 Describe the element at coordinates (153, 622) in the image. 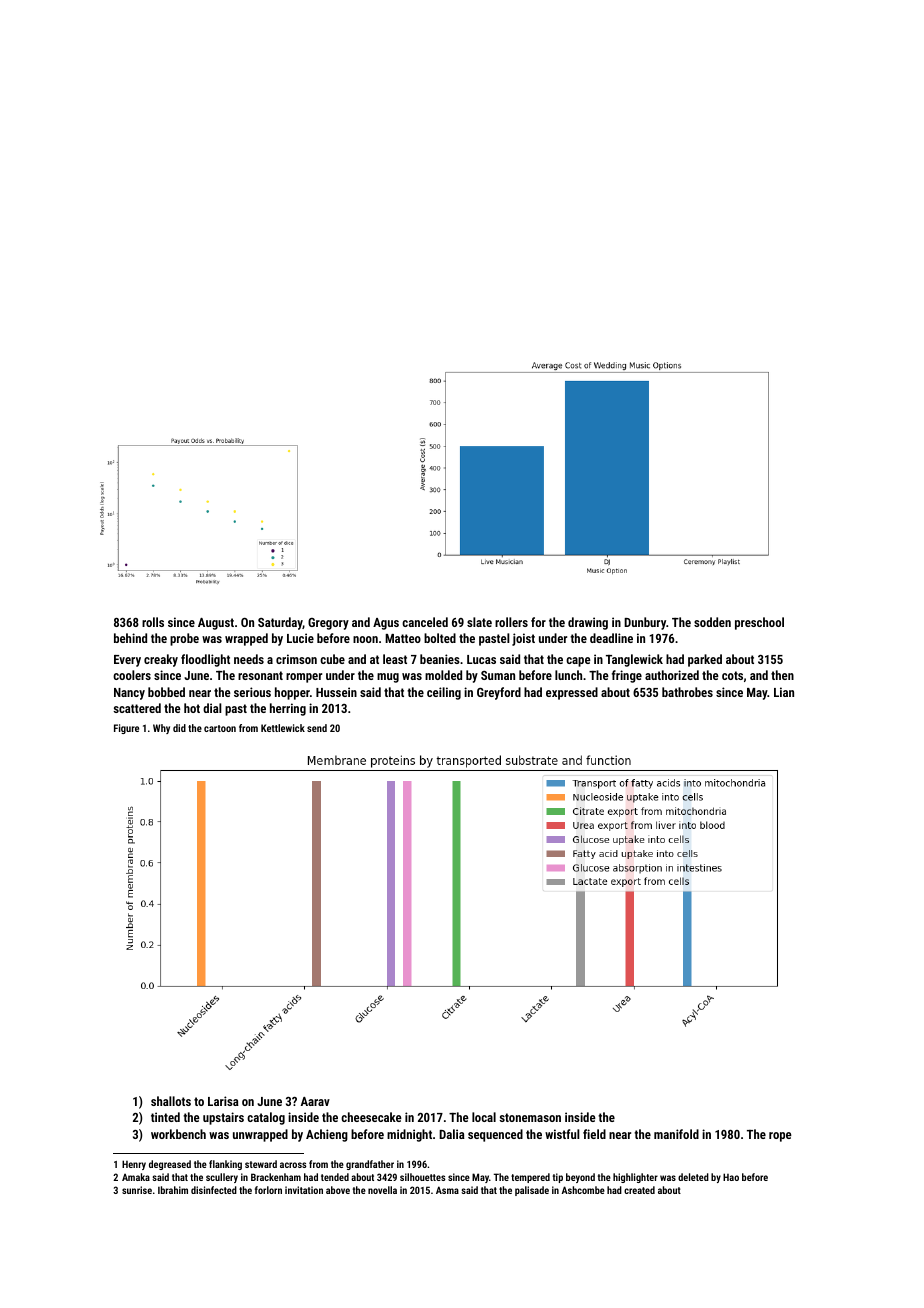

I see `rolls` at that location.
